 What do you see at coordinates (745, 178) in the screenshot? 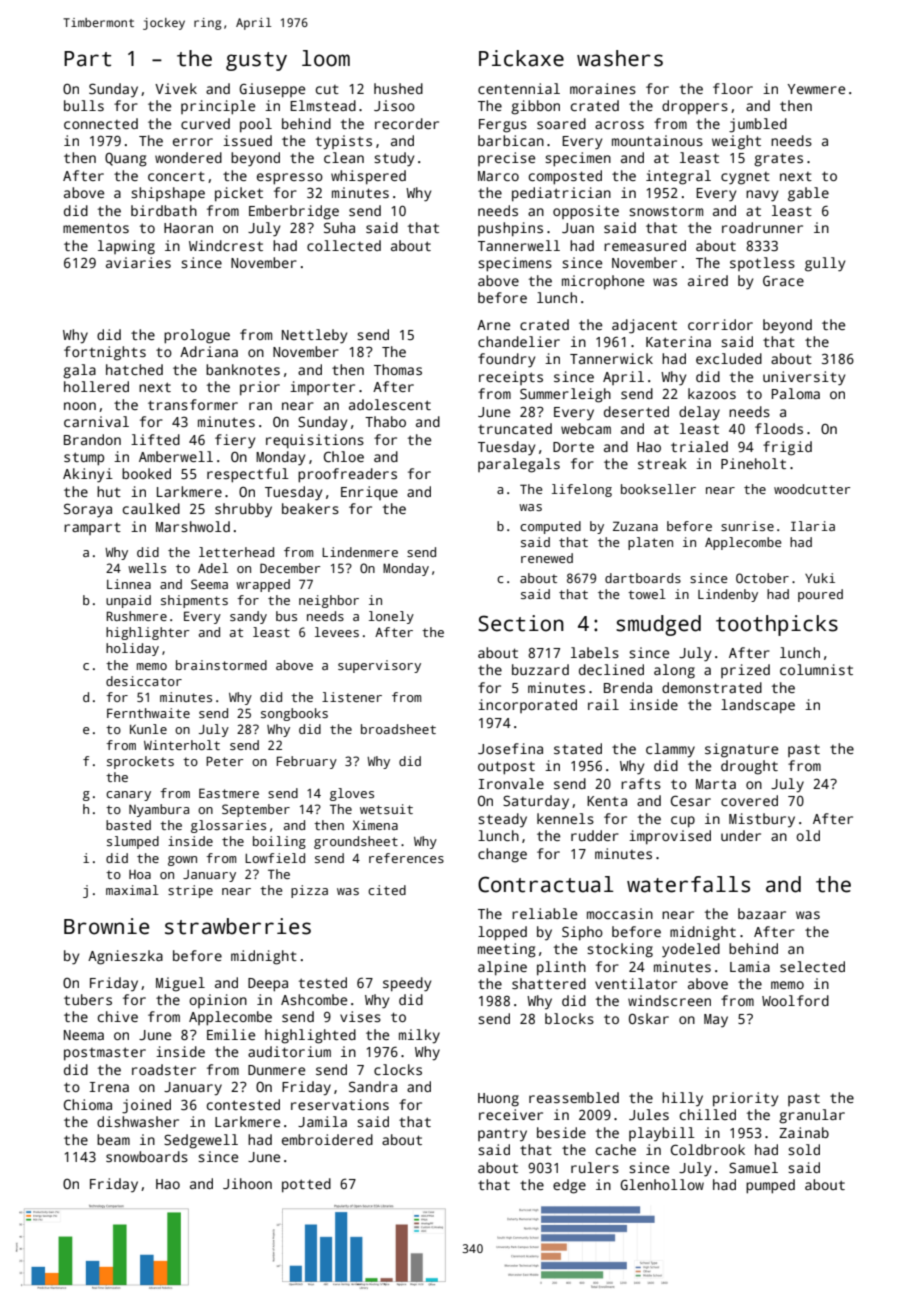
I see `cygnet` at bounding box center [745, 178].
